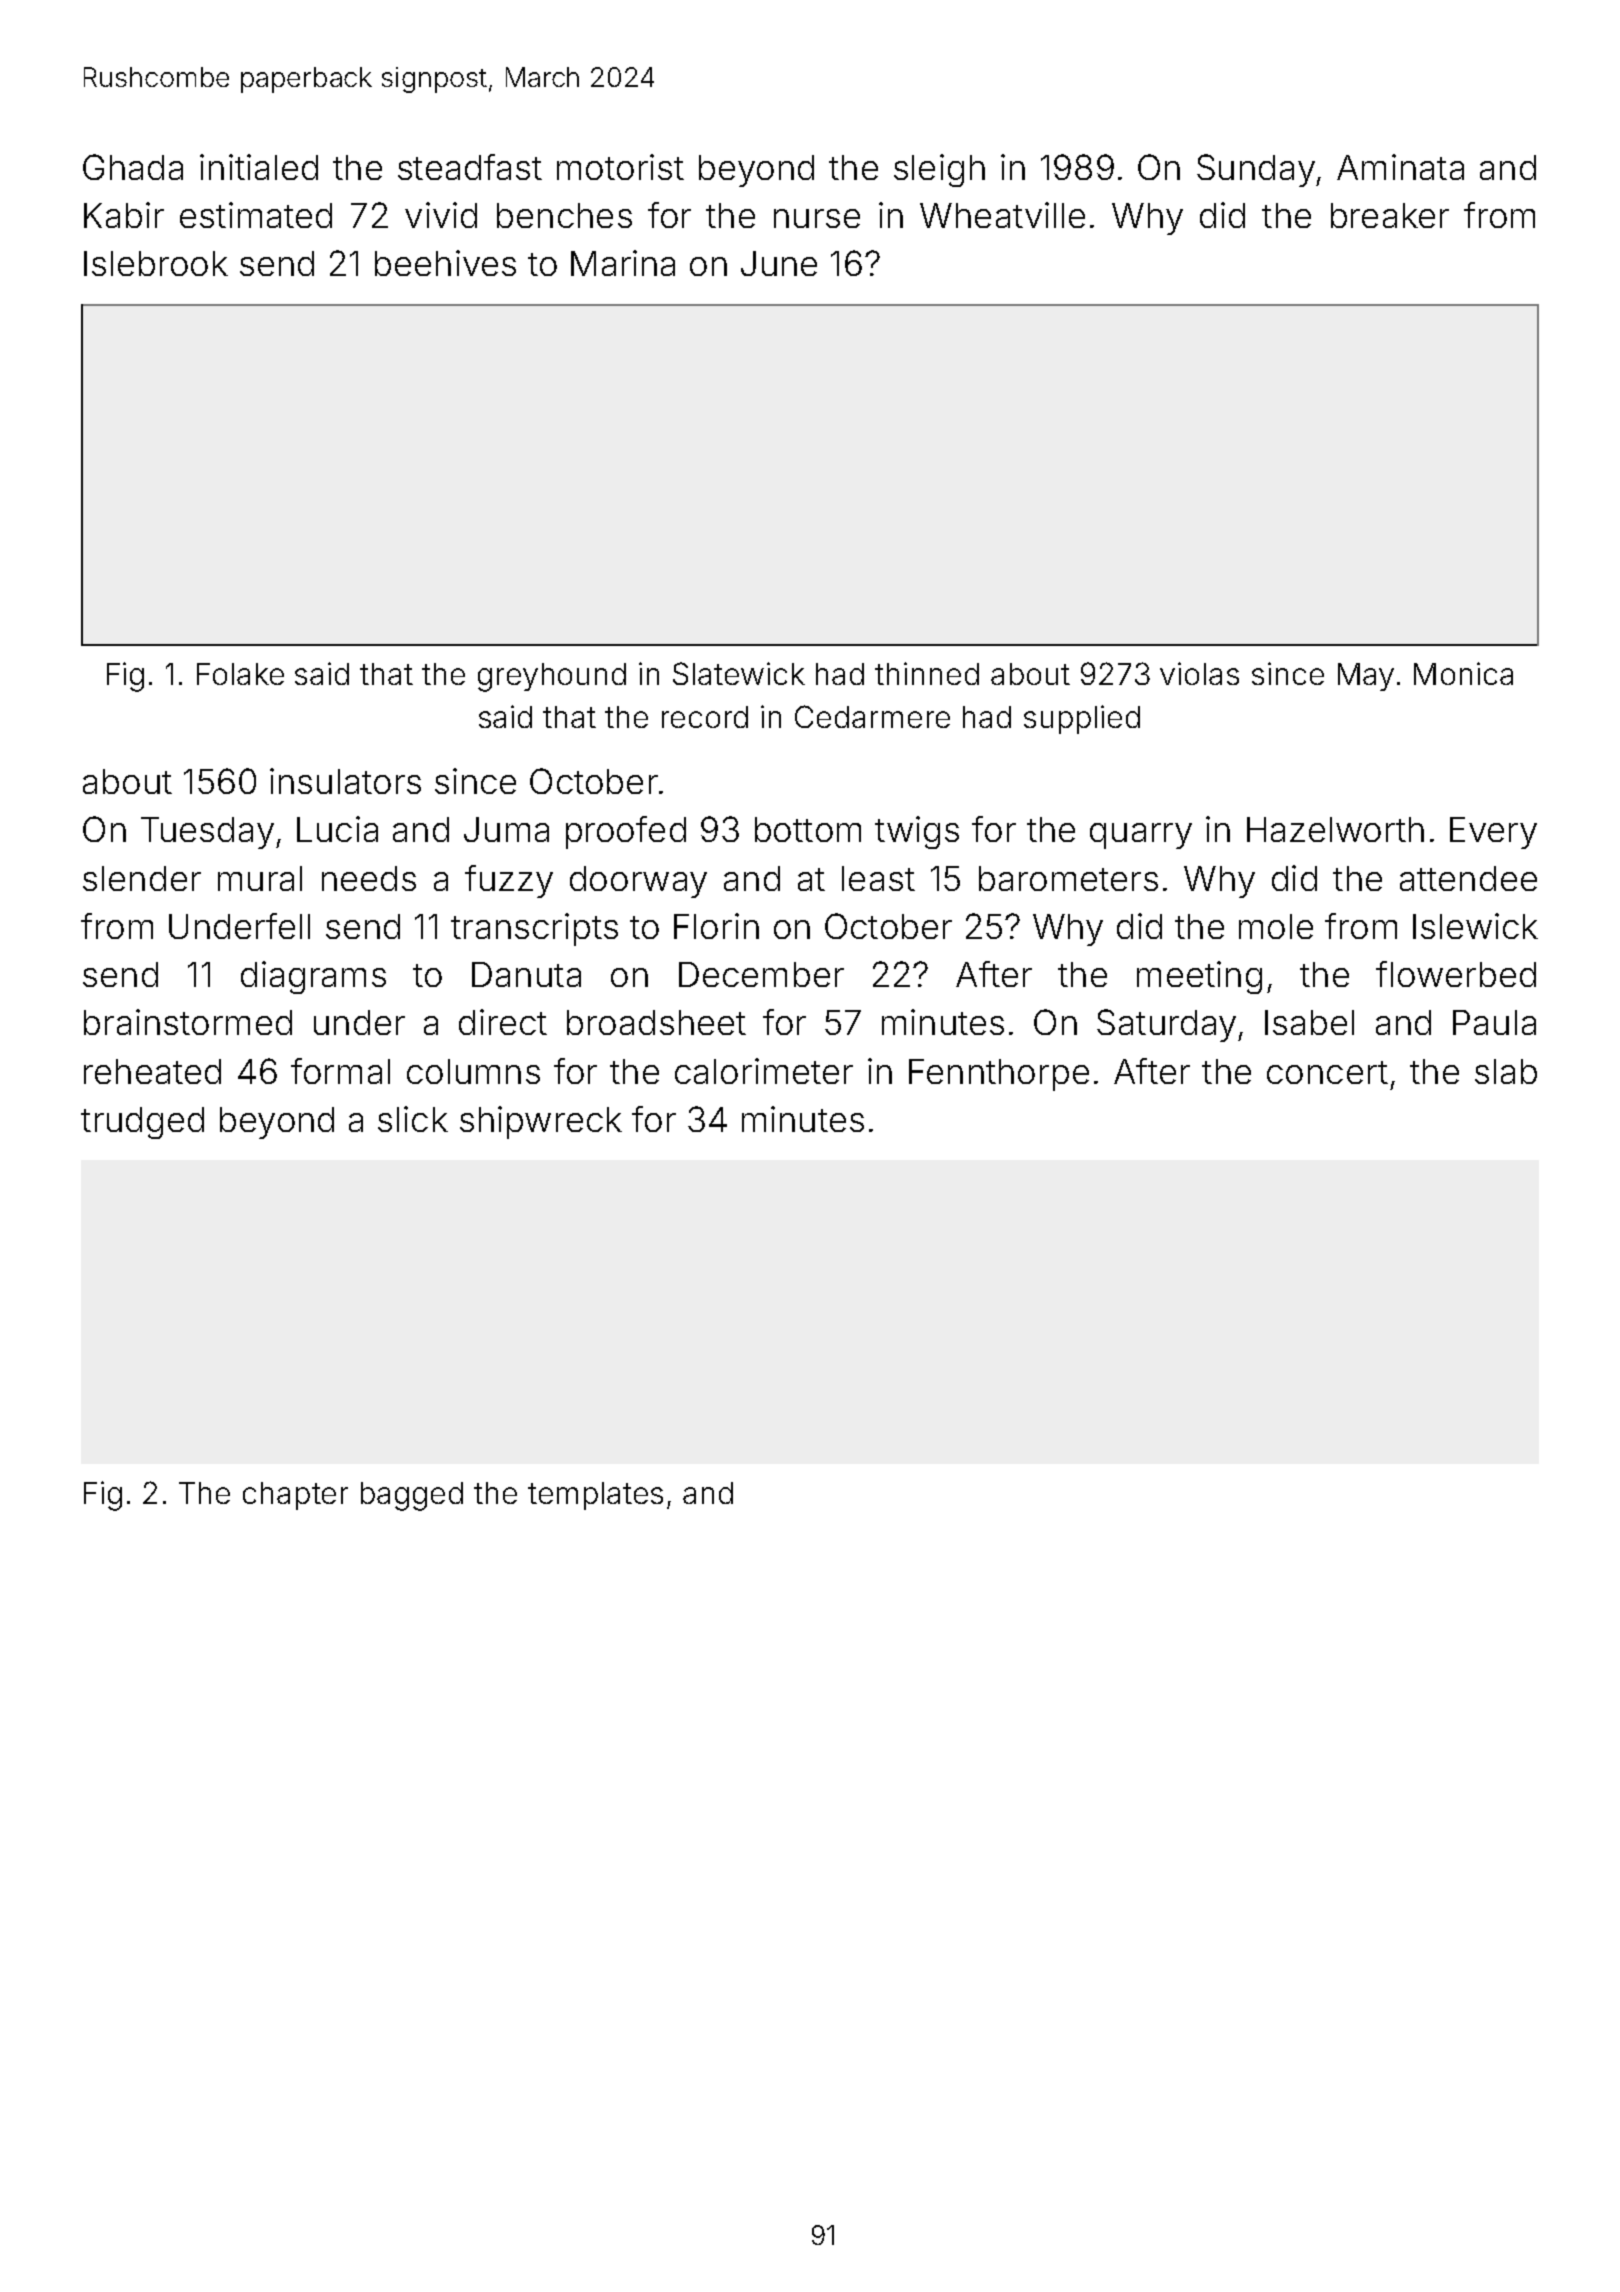 The height and width of the screenshot is (2292, 1620). I want to click on violas, so click(1199, 673).
